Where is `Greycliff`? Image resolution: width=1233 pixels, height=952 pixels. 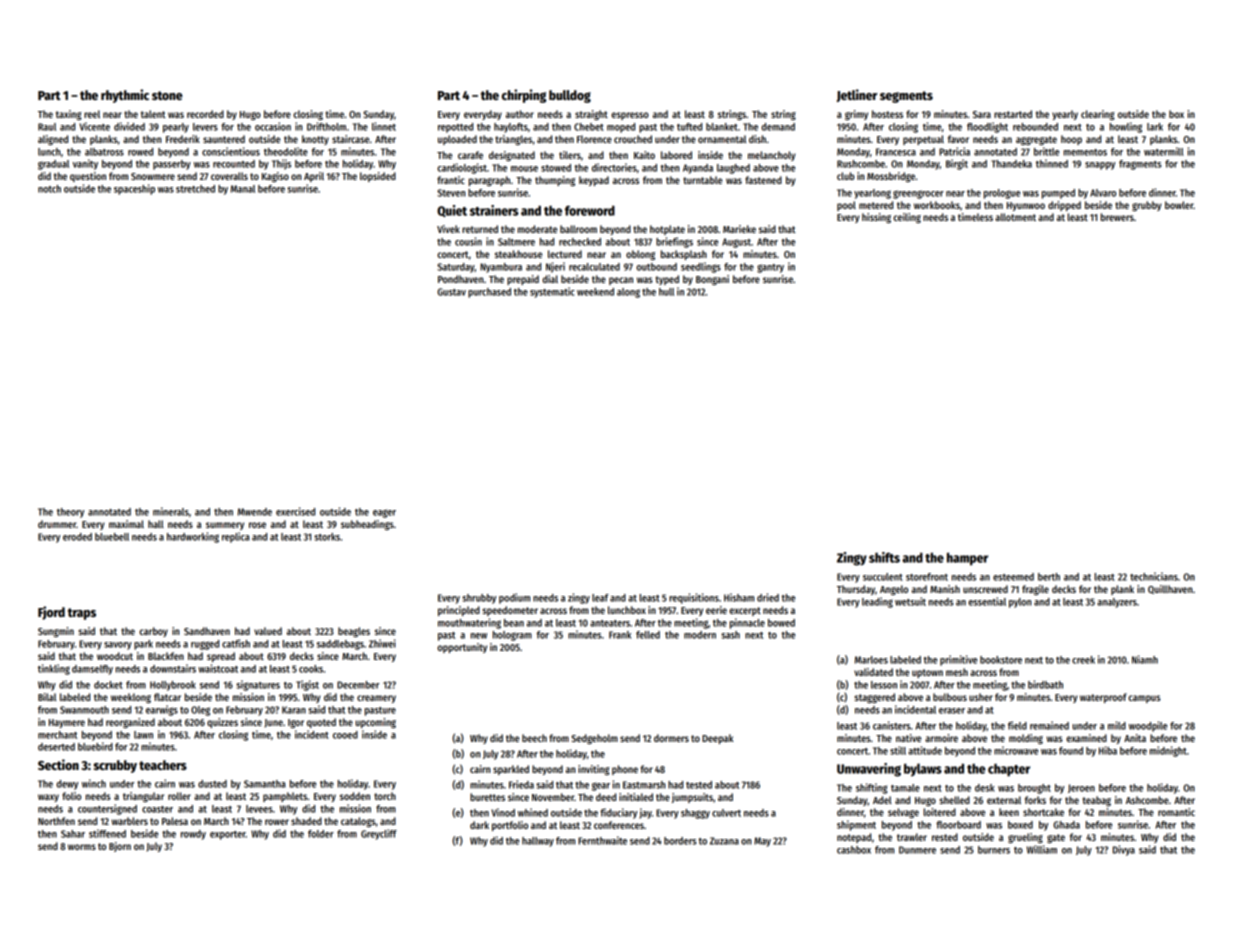 Greycliff is located at coordinates (379, 834).
